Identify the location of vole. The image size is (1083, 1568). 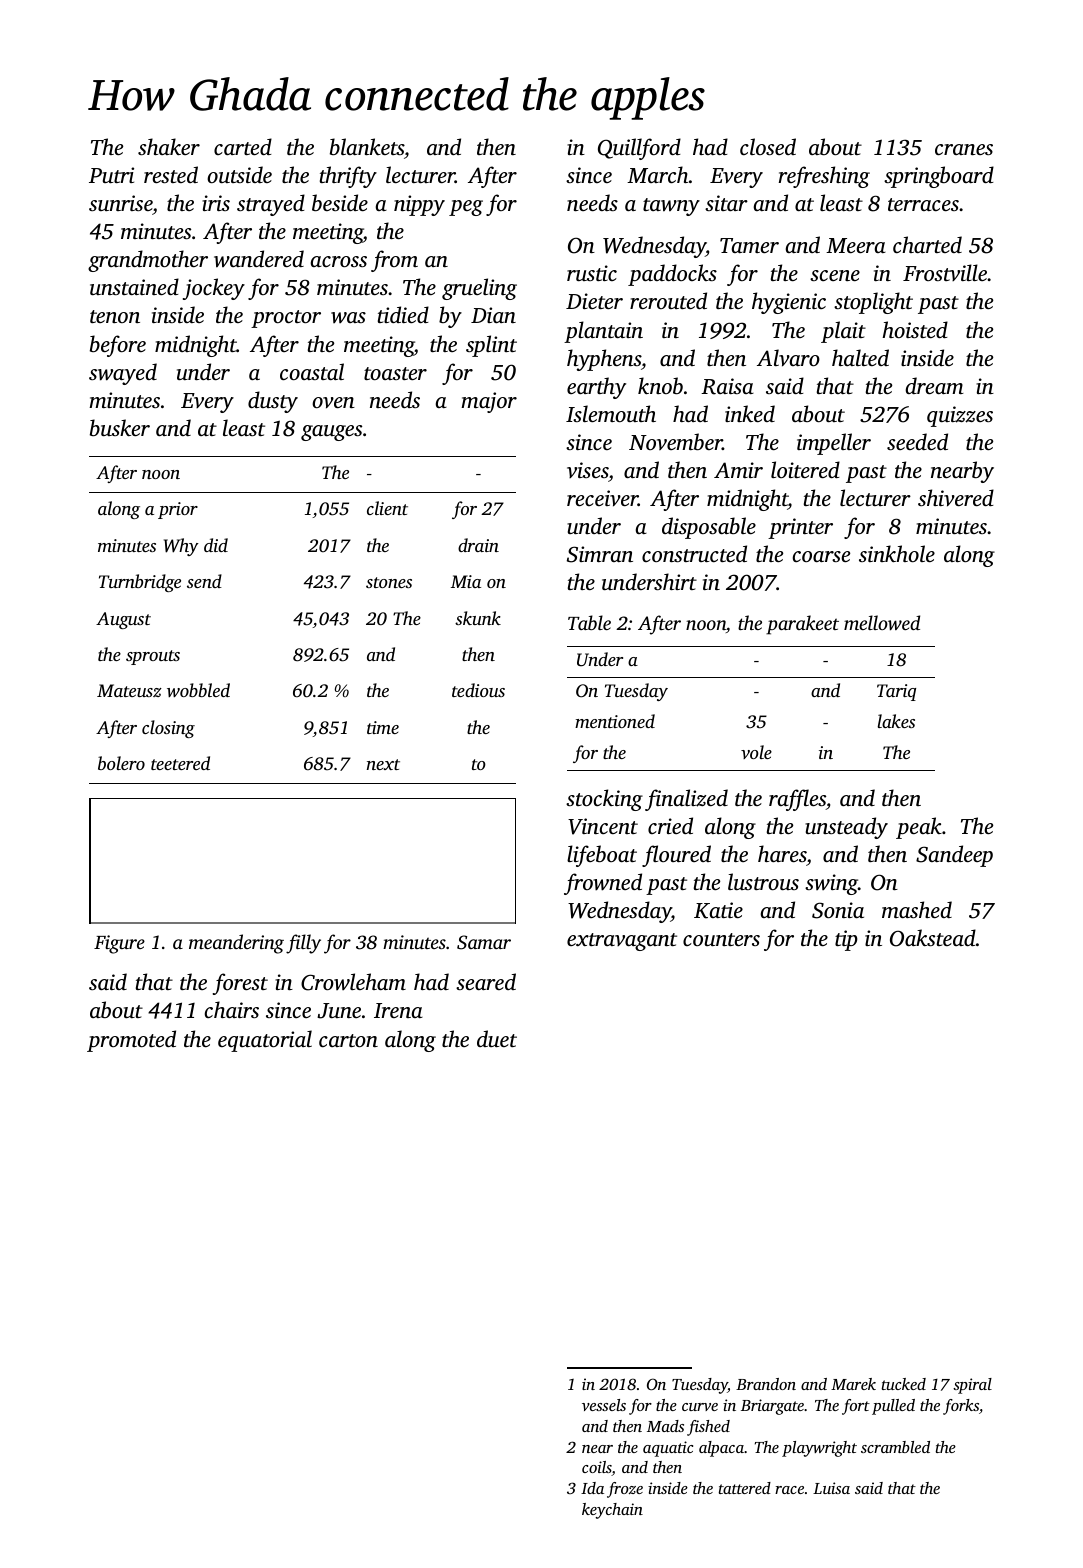
(756, 752).
